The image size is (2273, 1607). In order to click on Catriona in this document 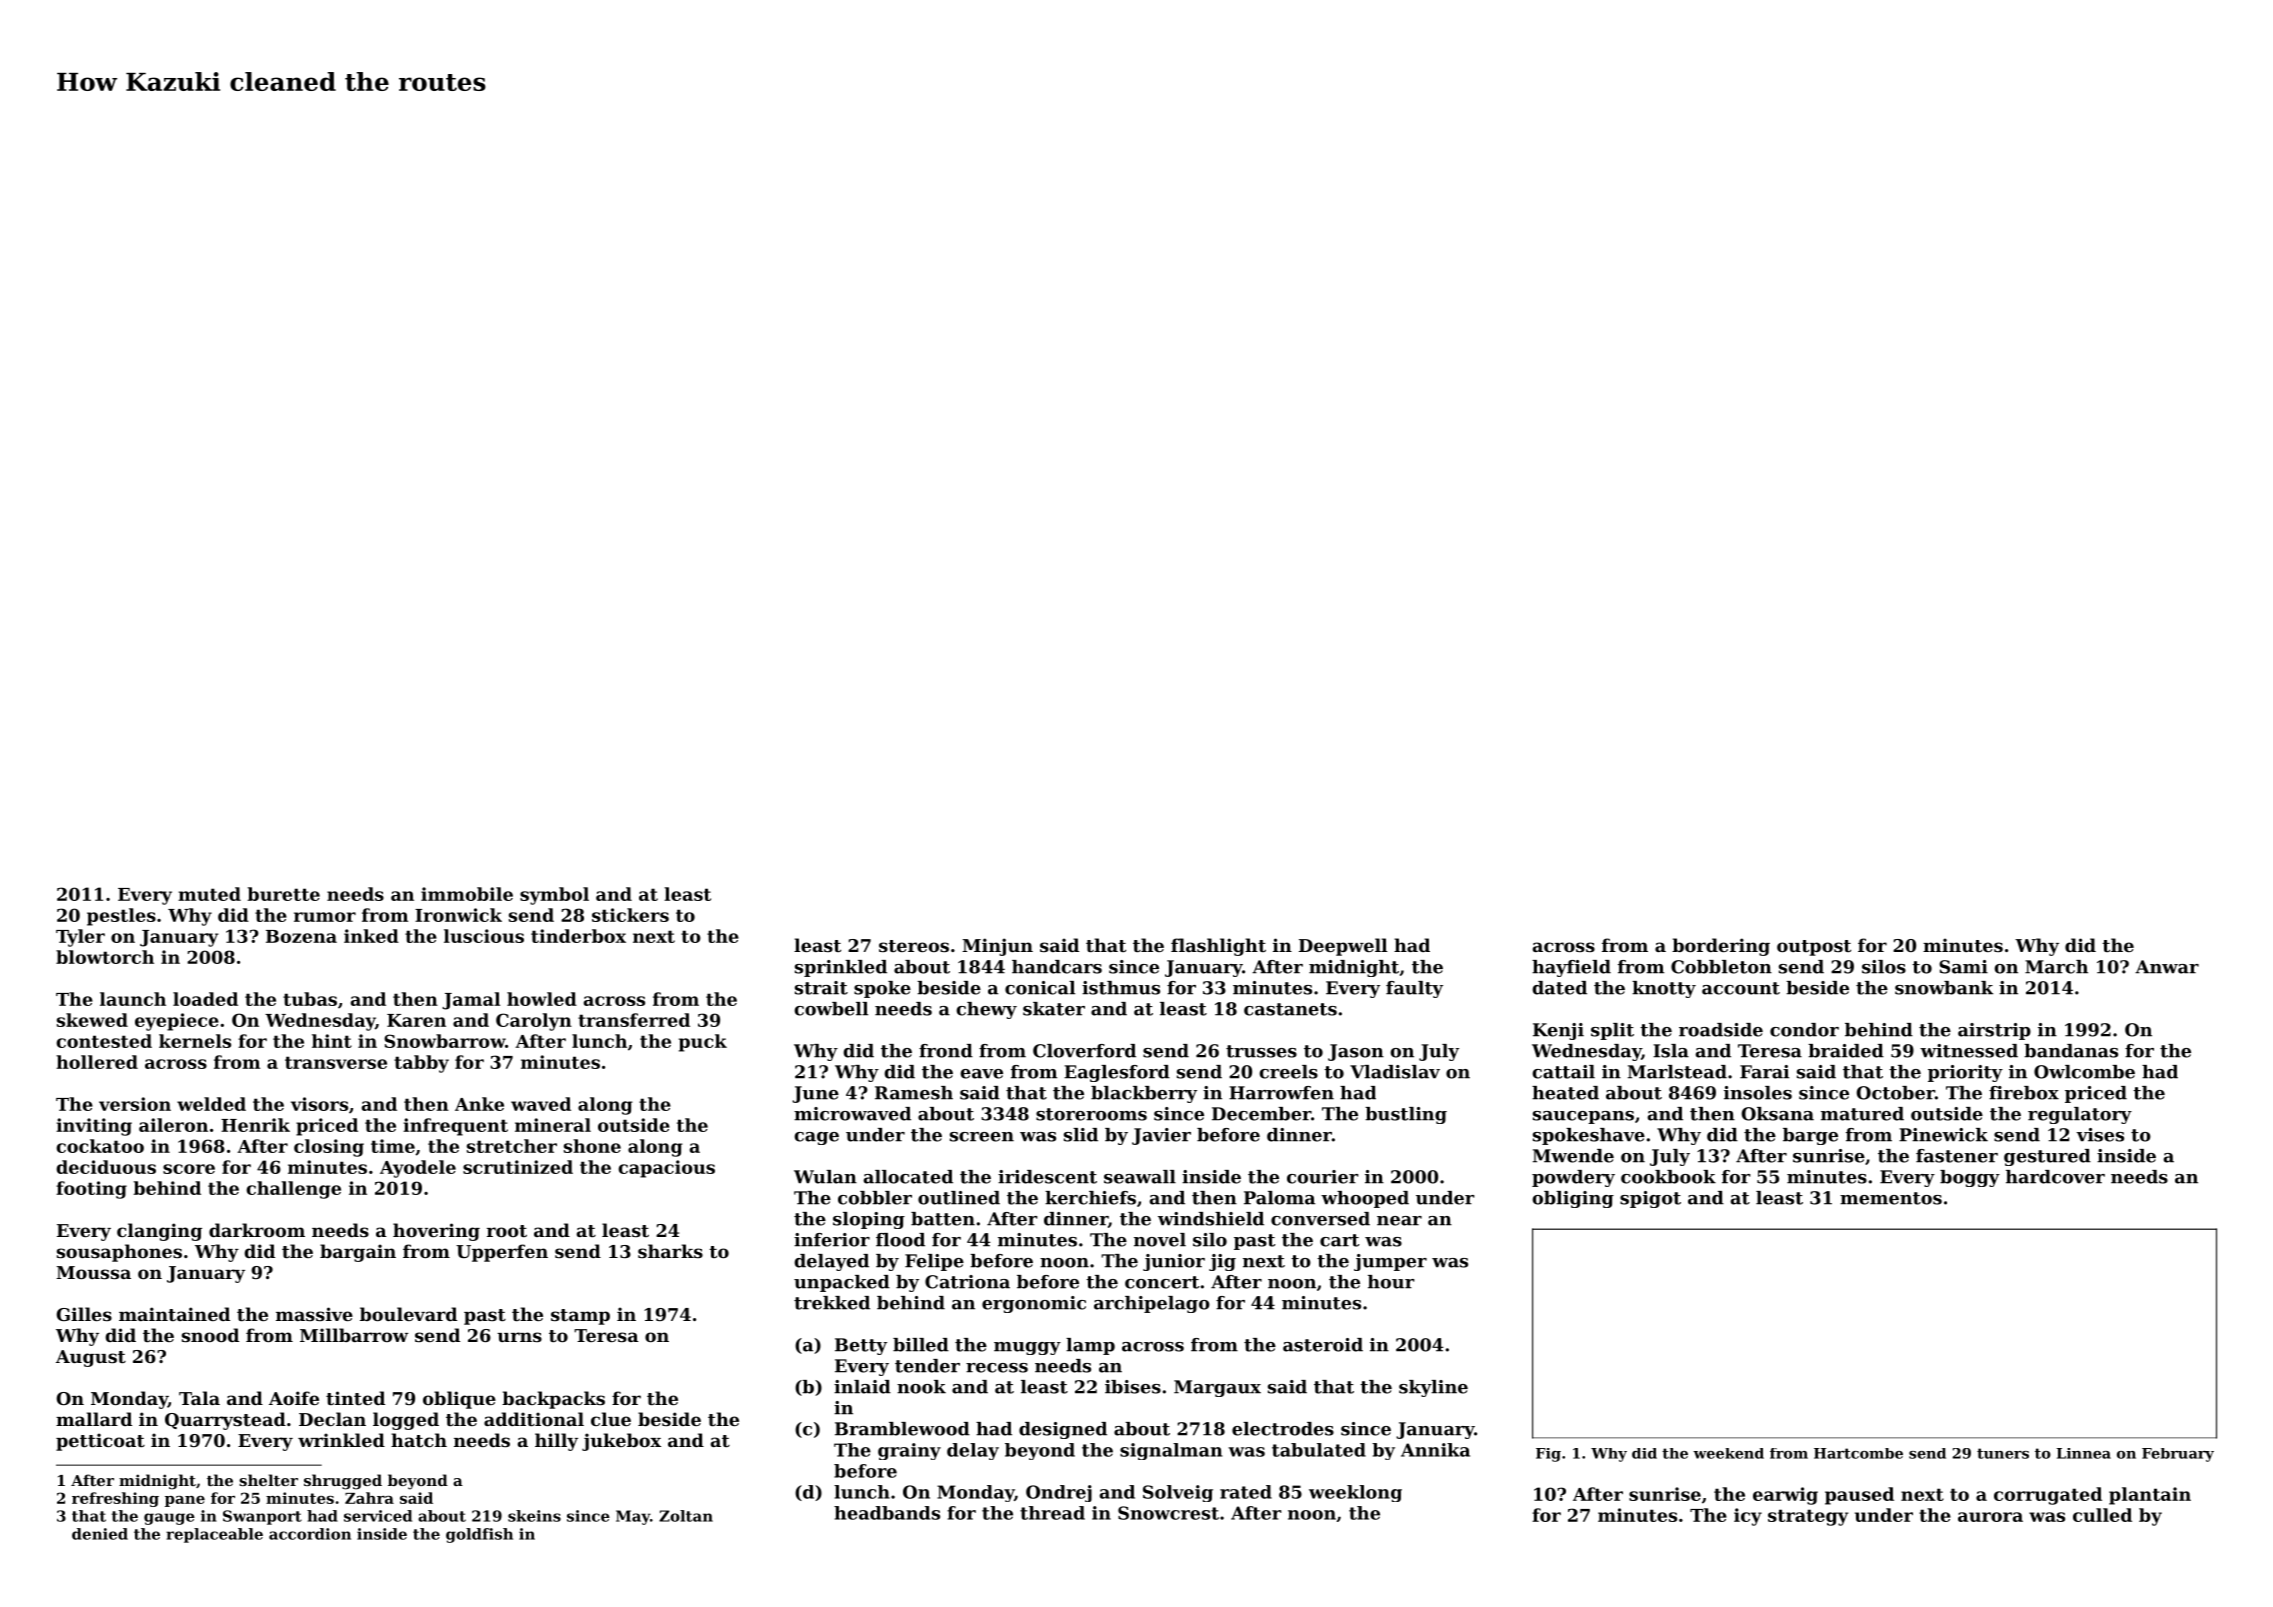, I will do `click(967, 1282)`.
